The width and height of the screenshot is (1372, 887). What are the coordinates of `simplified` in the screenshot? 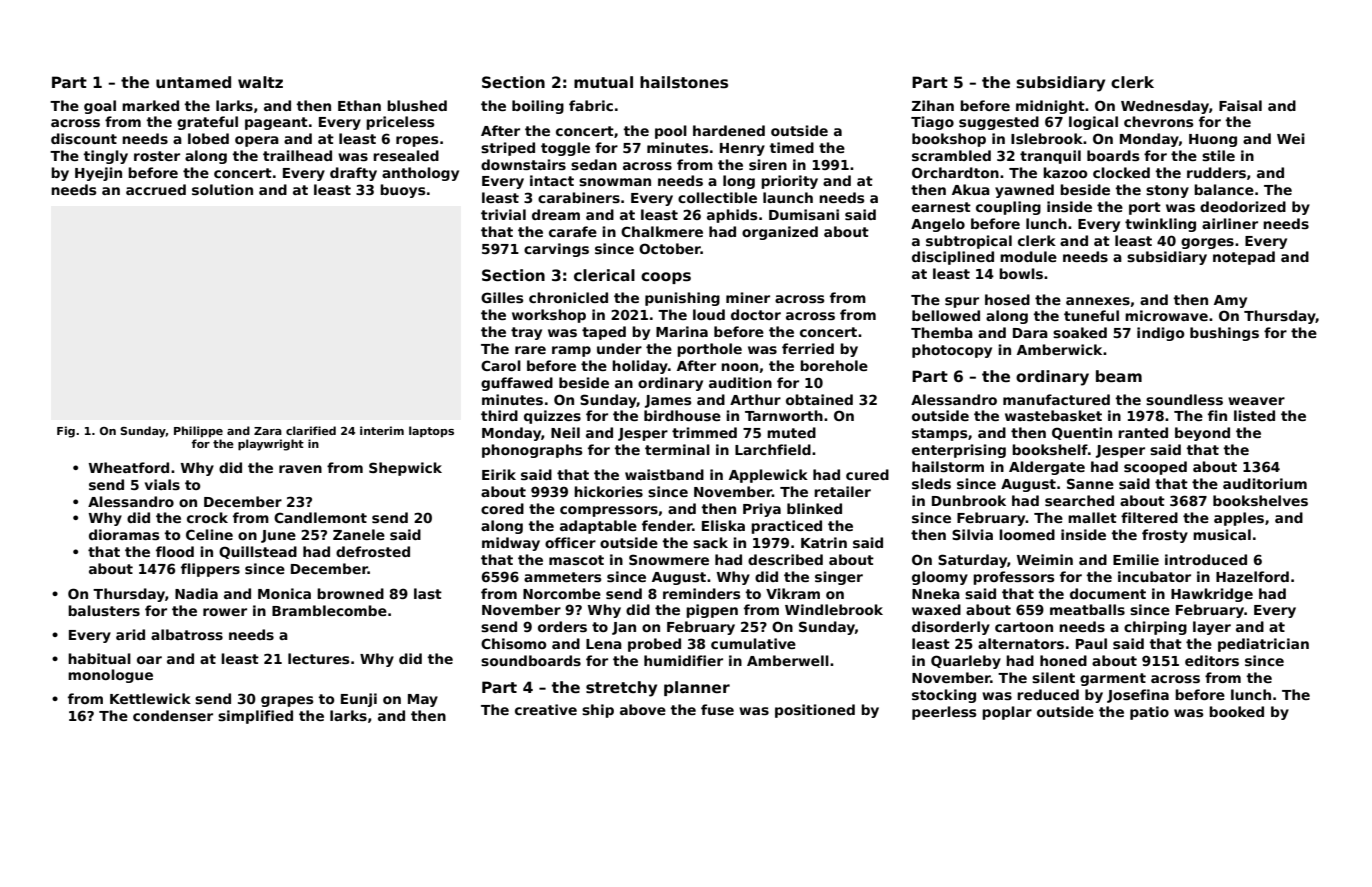 It's located at (255, 717).
